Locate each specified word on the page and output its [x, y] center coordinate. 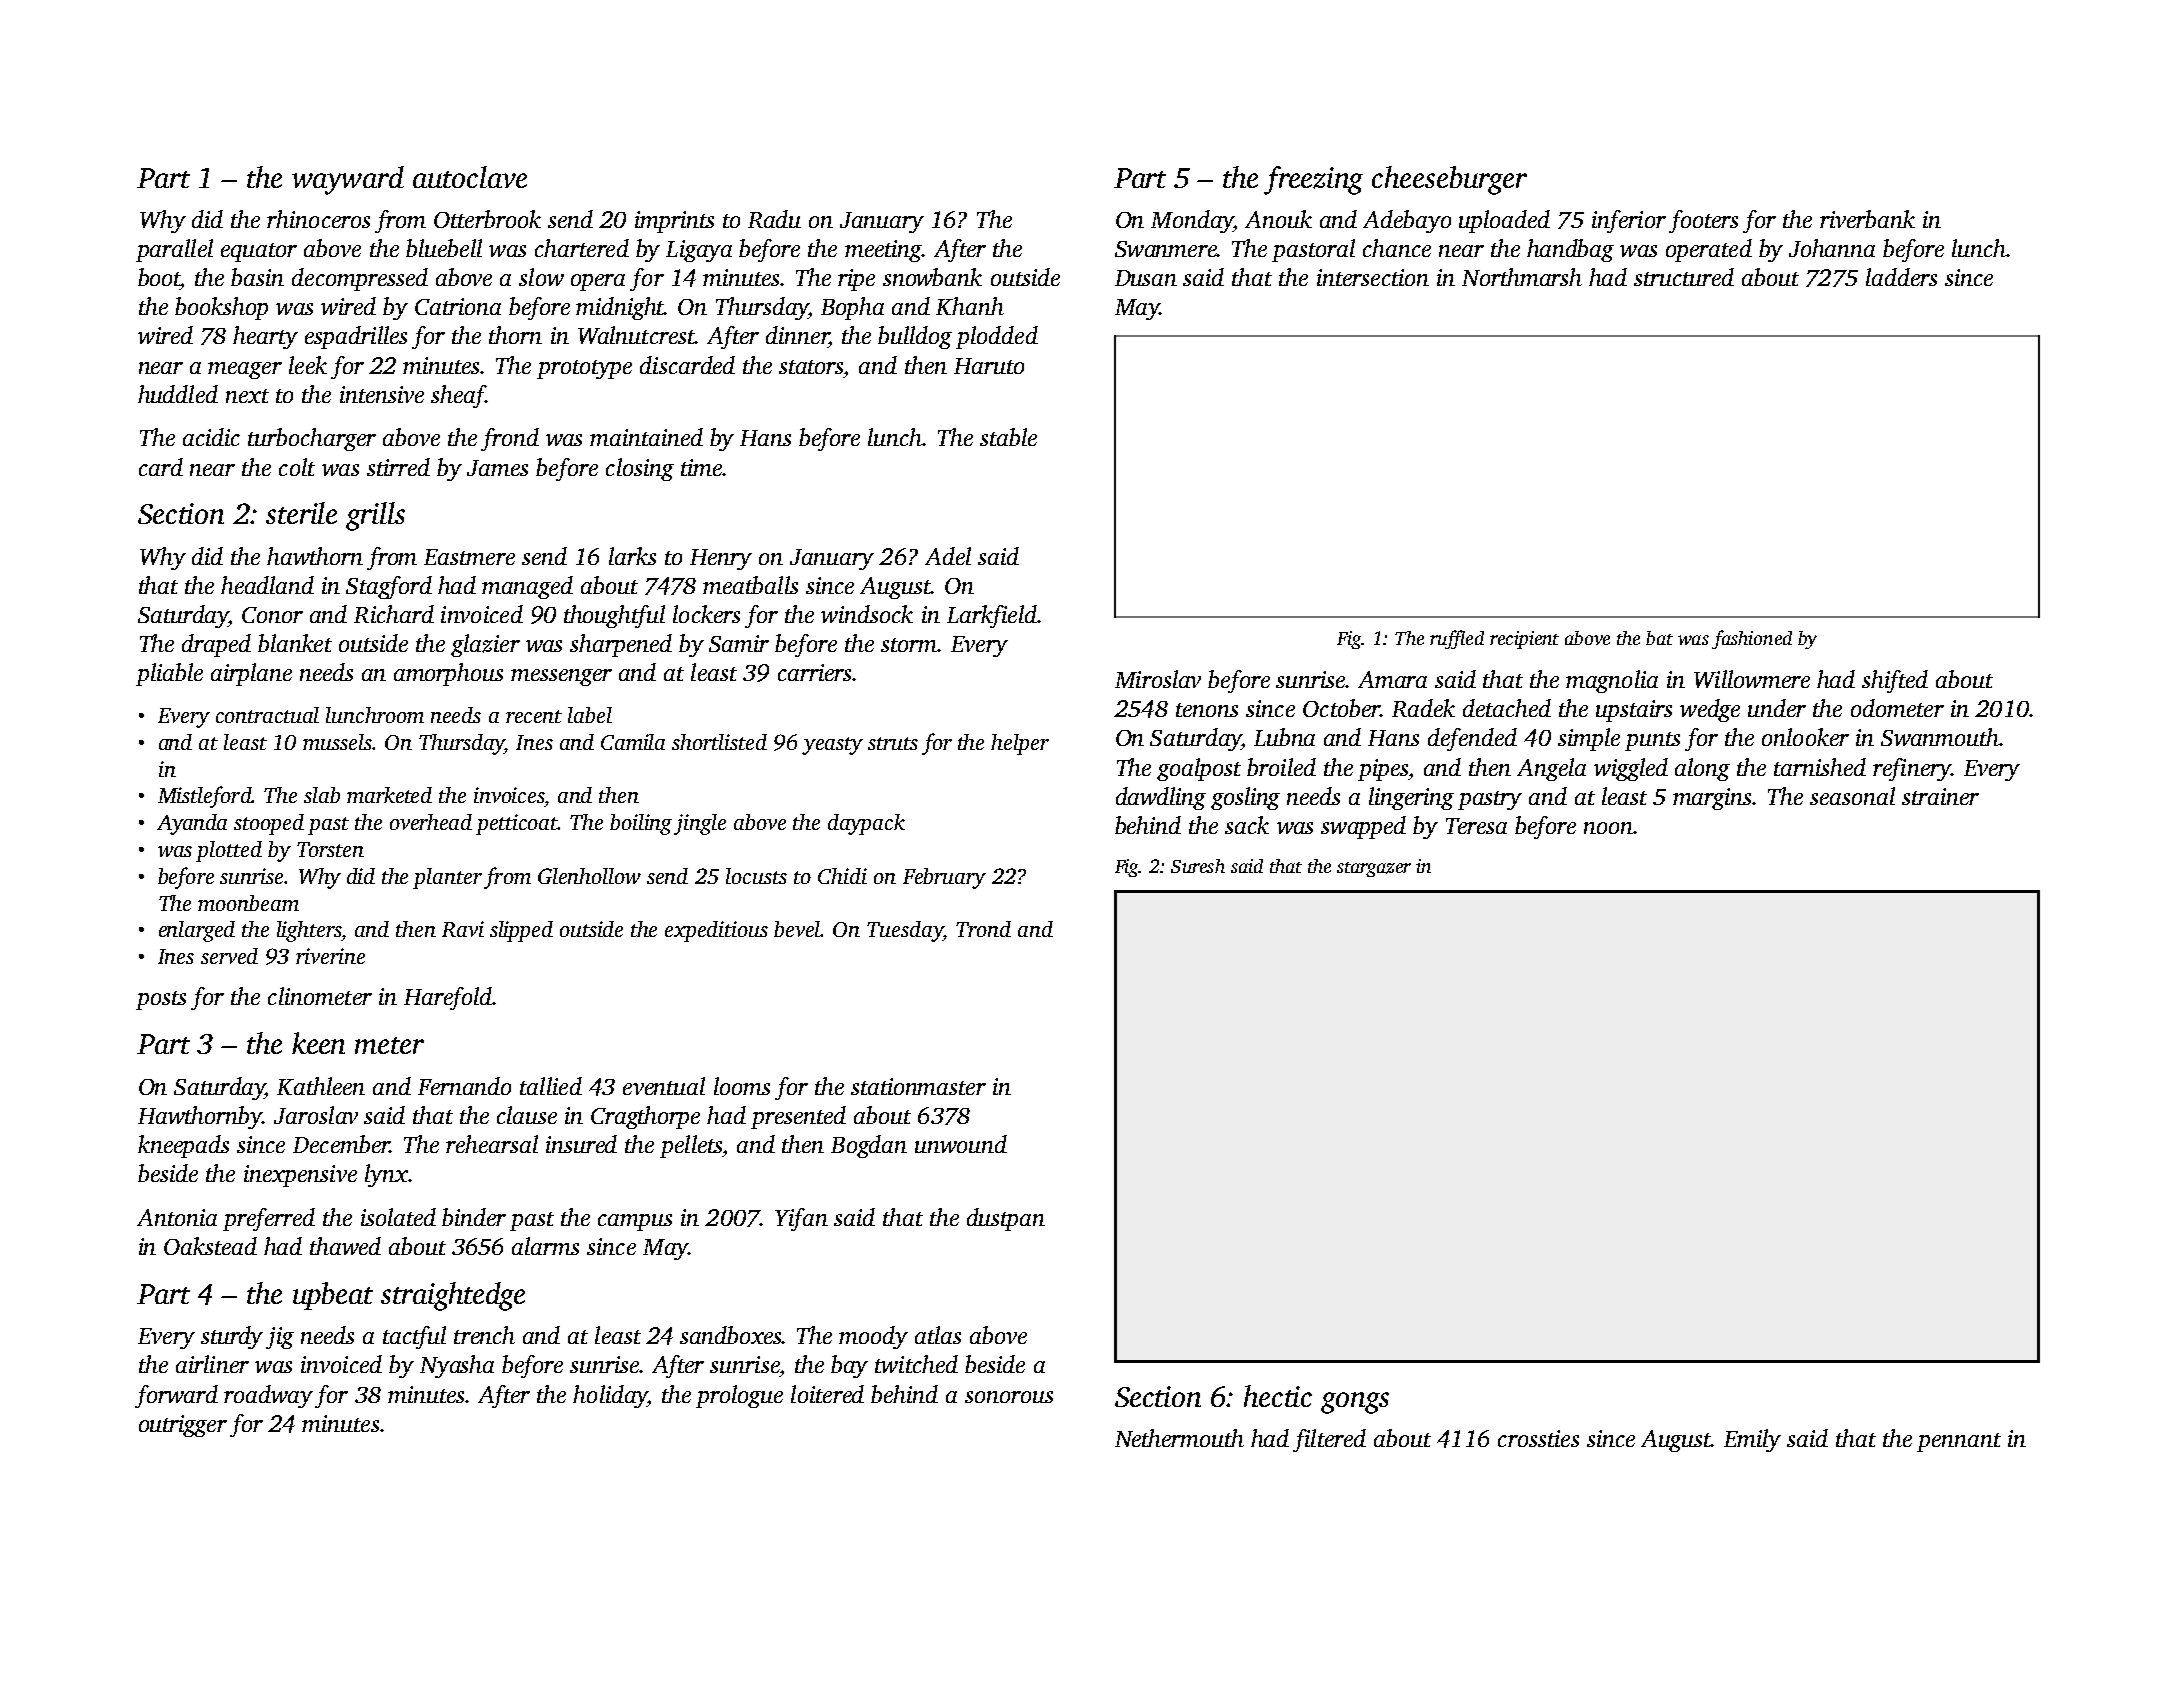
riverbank [1867, 219]
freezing [1313, 180]
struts [893, 743]
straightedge [453, 1296]
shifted [1895, 681]
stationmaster [918, 1086]
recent [534, 716]
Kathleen [321, 1086]
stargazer [1374, 869]
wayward [348, 180]
